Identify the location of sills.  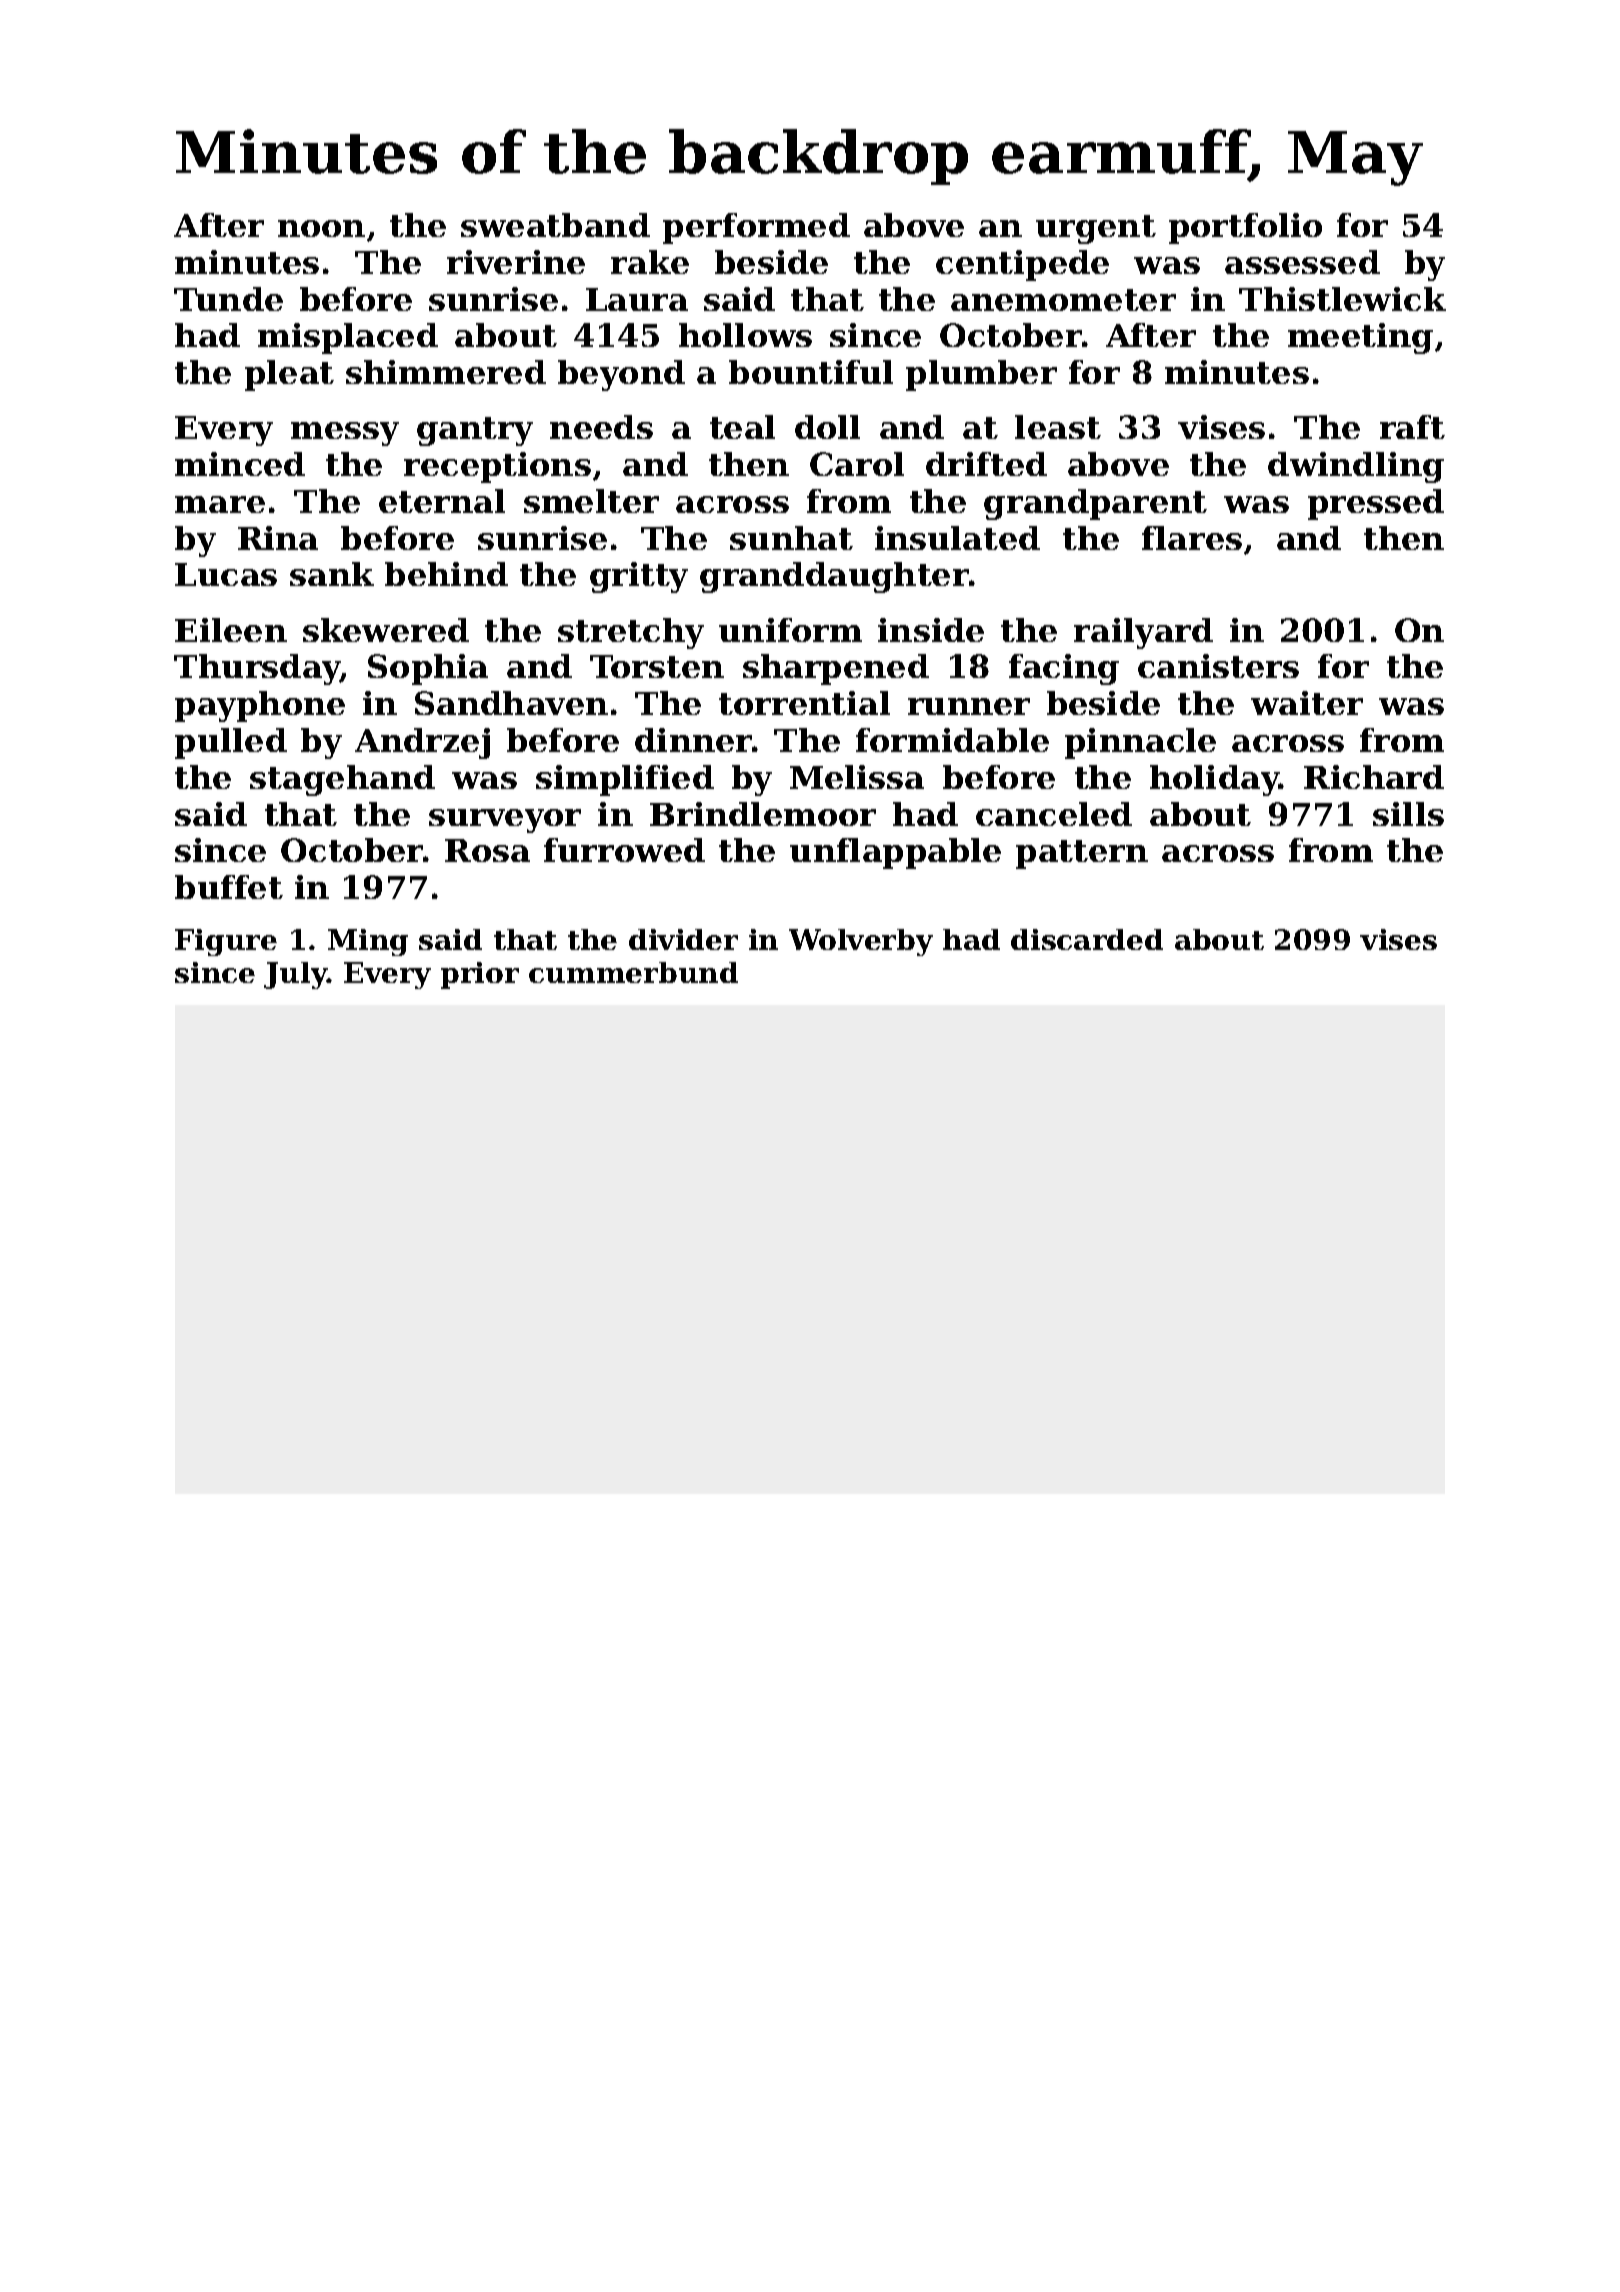
(1408, 814).
